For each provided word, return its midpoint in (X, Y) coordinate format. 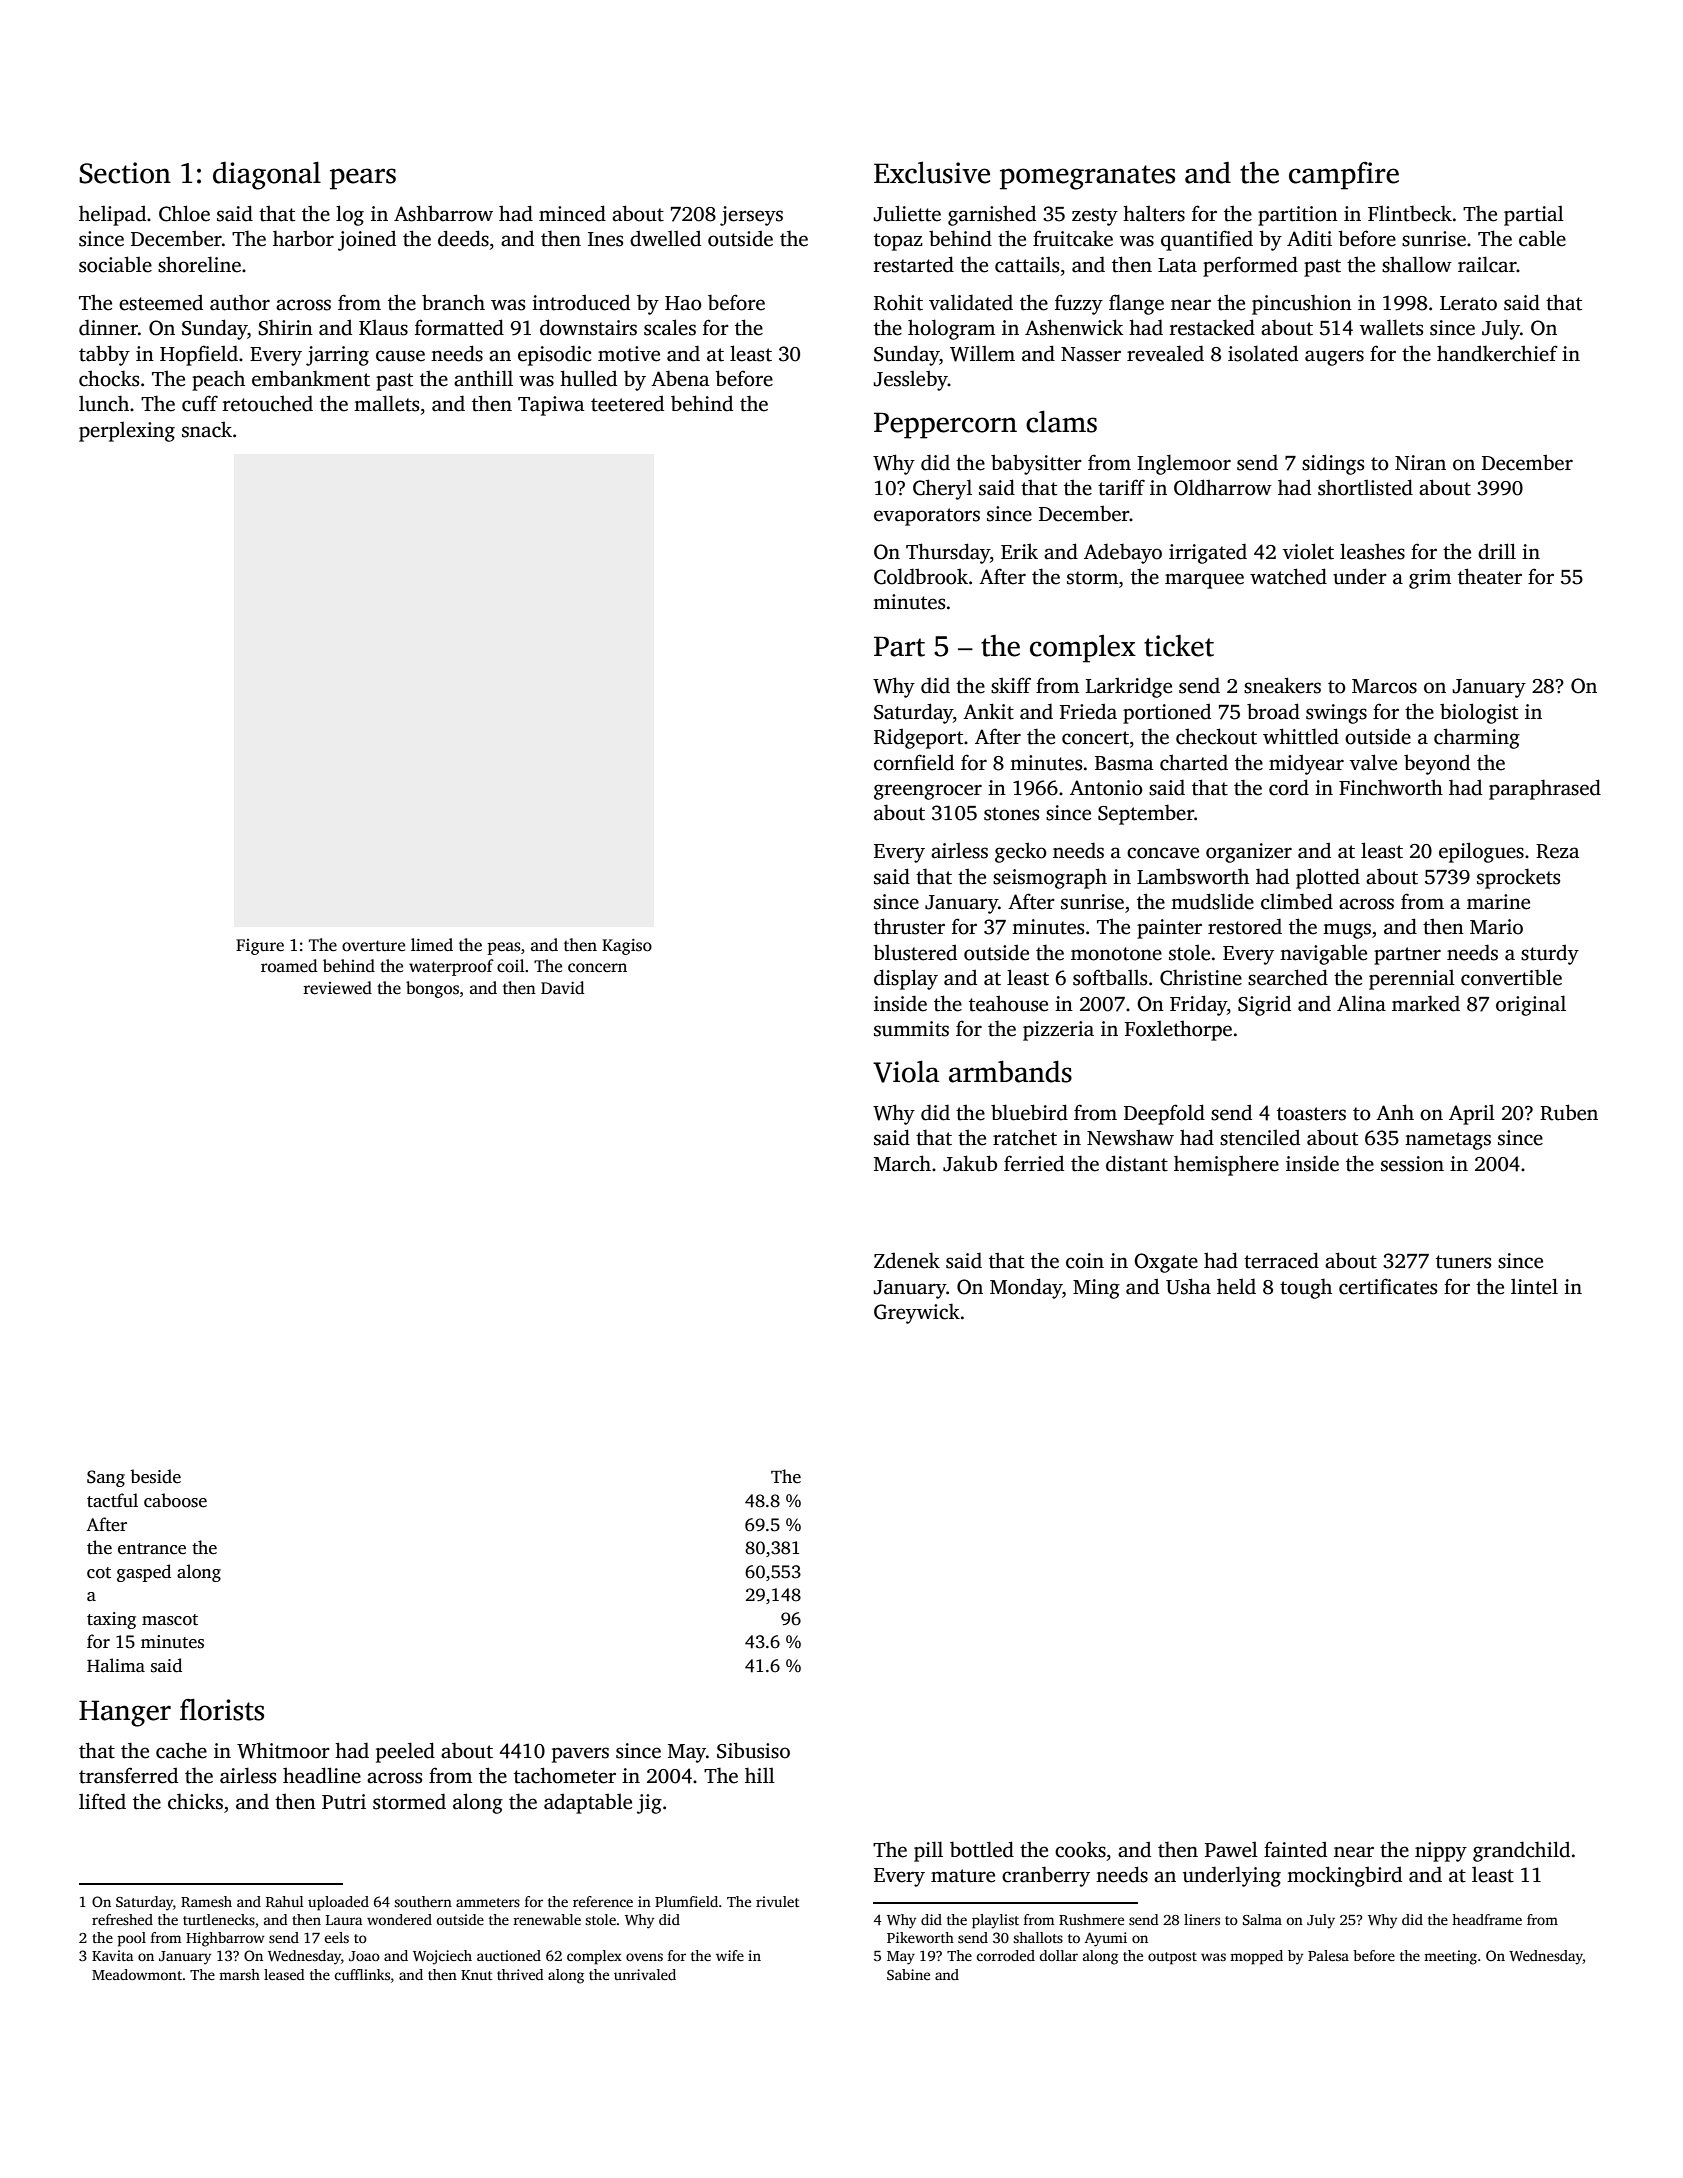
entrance (152, 1549)
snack (207, 429)
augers (1334, 358)
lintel (1534, 1286)
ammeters (488, 1902)
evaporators (927, 517)
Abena (680, 378)
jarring (337, 356)
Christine (1201, 977)
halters (1154, 213)
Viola (906, 1071)
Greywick (917, 1313)
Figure (260, 947)
